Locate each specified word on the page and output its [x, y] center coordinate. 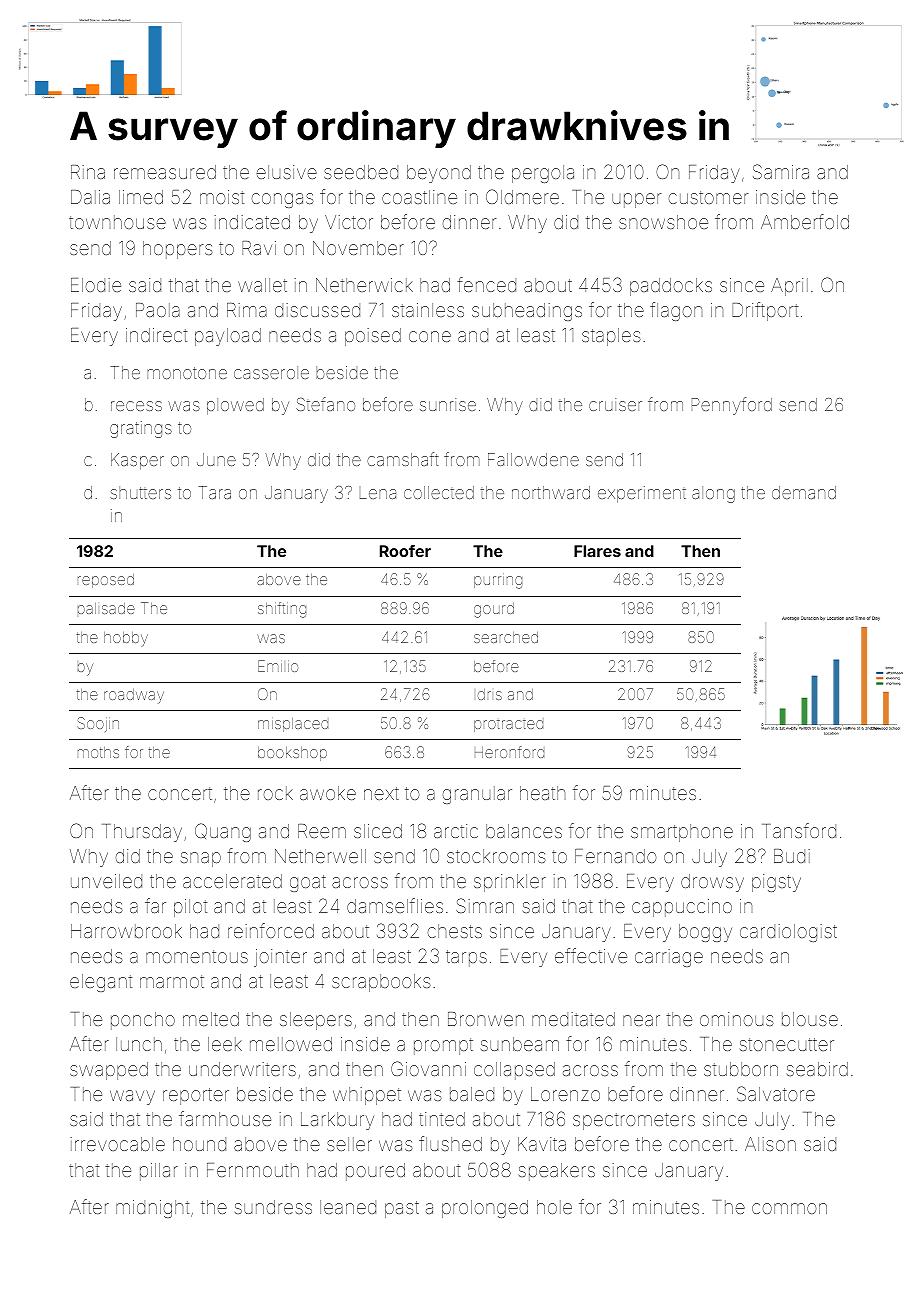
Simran [485, 905]
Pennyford [732, 406]
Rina [88, 172]
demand [804, 492]
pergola [543, 174]
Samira [781, 171]
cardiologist [788, 933]
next [381, 793]
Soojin [98, 724]
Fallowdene [533, 459]
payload [228, 337]
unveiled [106, 881]
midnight [152, 1209]
